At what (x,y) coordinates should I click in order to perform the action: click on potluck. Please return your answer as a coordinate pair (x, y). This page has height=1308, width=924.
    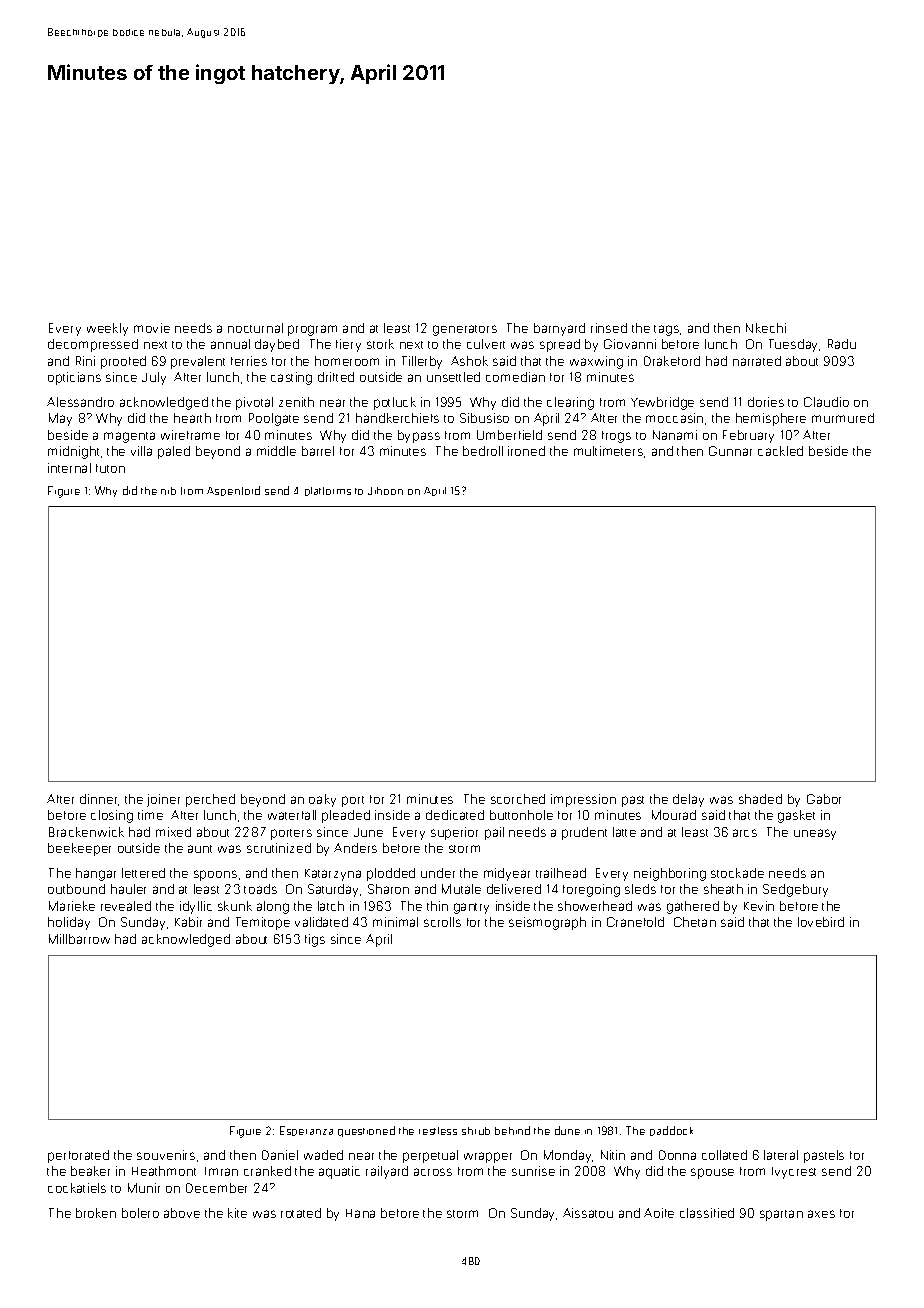
    Looking at the image, I should click on (395, 403).
